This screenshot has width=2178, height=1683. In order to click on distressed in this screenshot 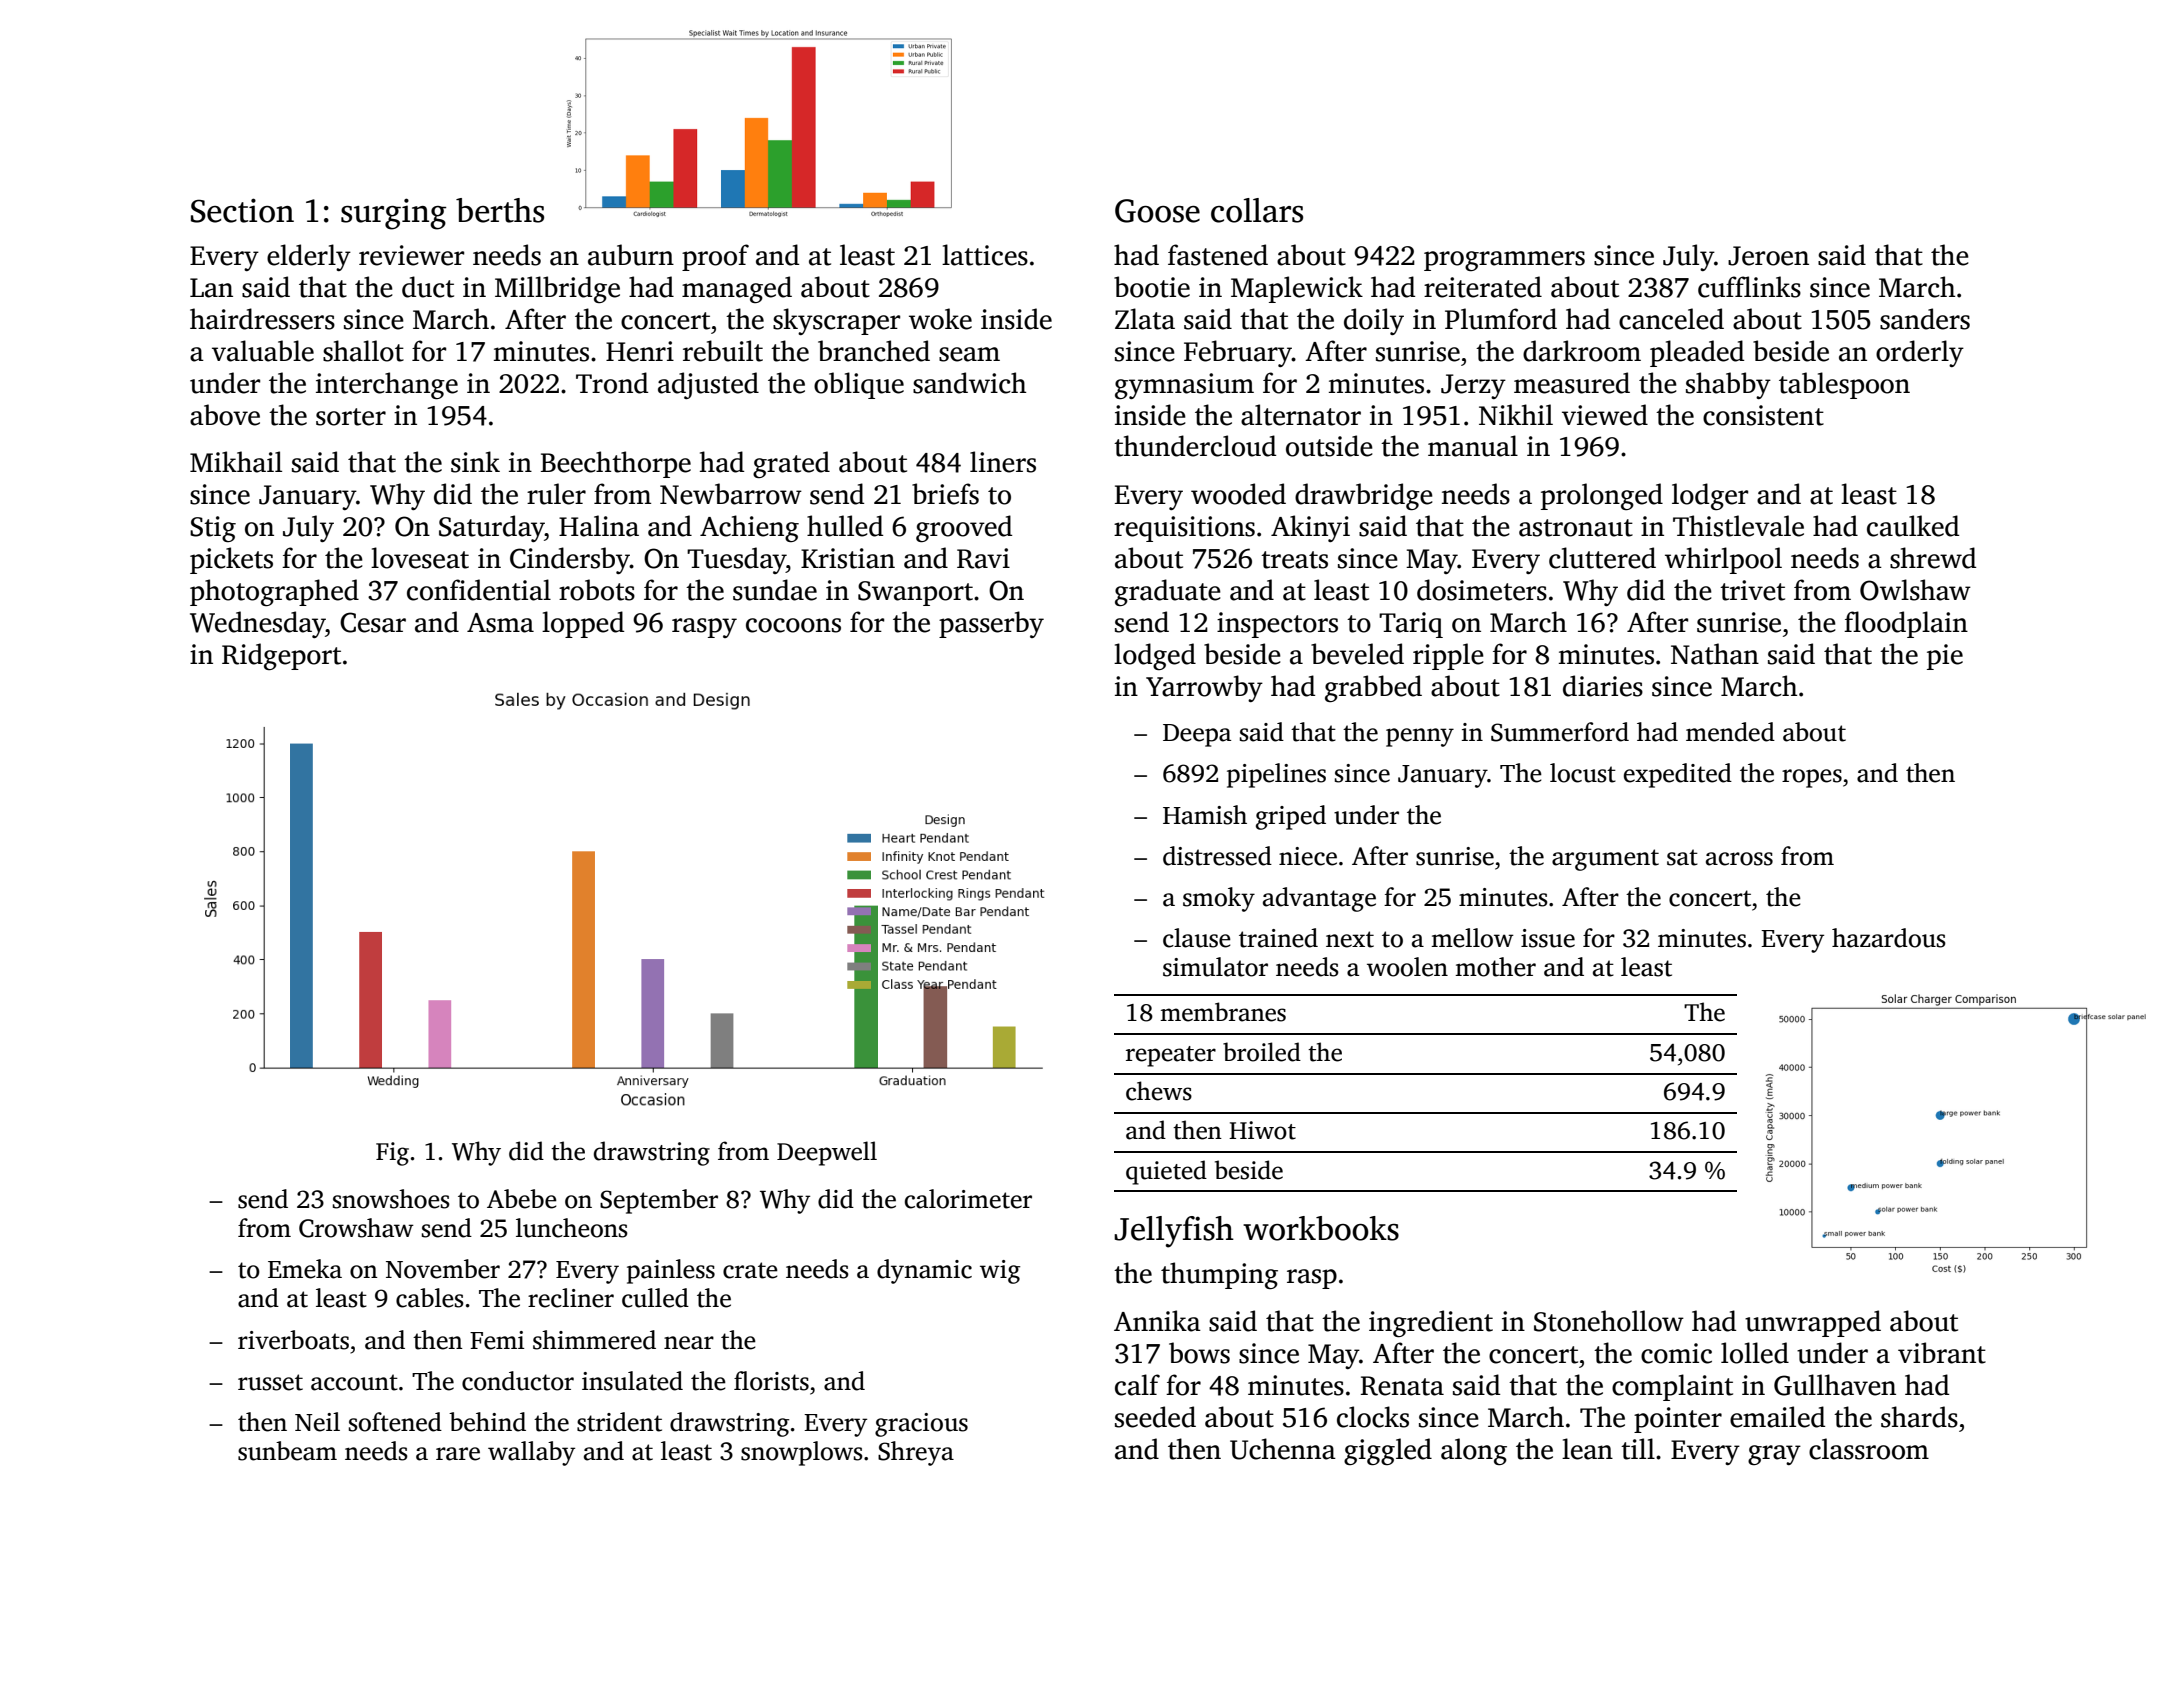, I will do `click(1217, 856)`.
